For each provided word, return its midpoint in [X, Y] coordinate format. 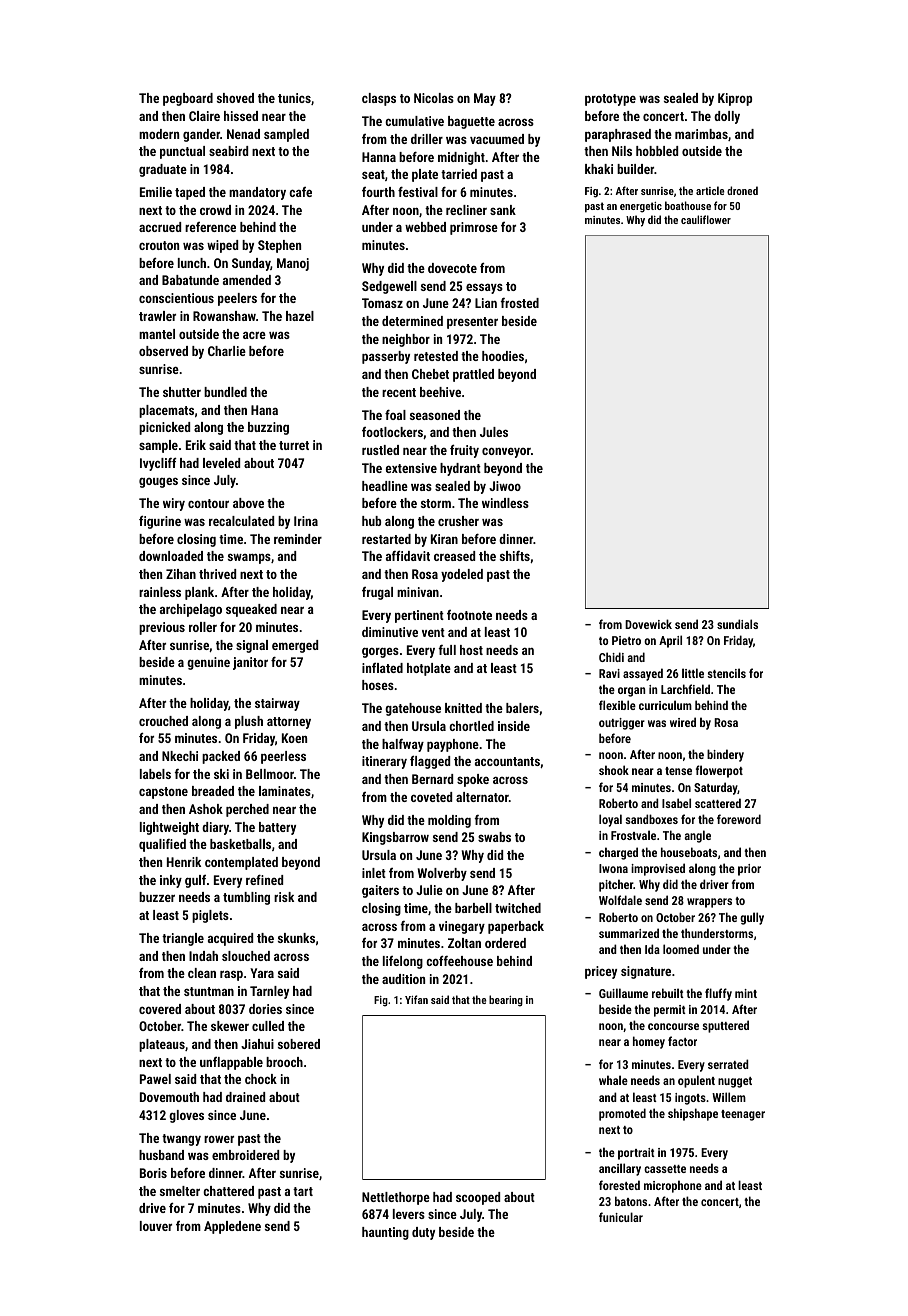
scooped [478, 1198]
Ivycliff [158, 464]
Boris [153, 1173]
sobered [299, 1044]
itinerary [384, 762]
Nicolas [434, 98]
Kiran [444, 539]
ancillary [620, 1169]
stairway [277, 704]
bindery [725, 755]
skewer [230, 1026]
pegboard [188, 99]
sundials [737, 624]
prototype [610, 100]
